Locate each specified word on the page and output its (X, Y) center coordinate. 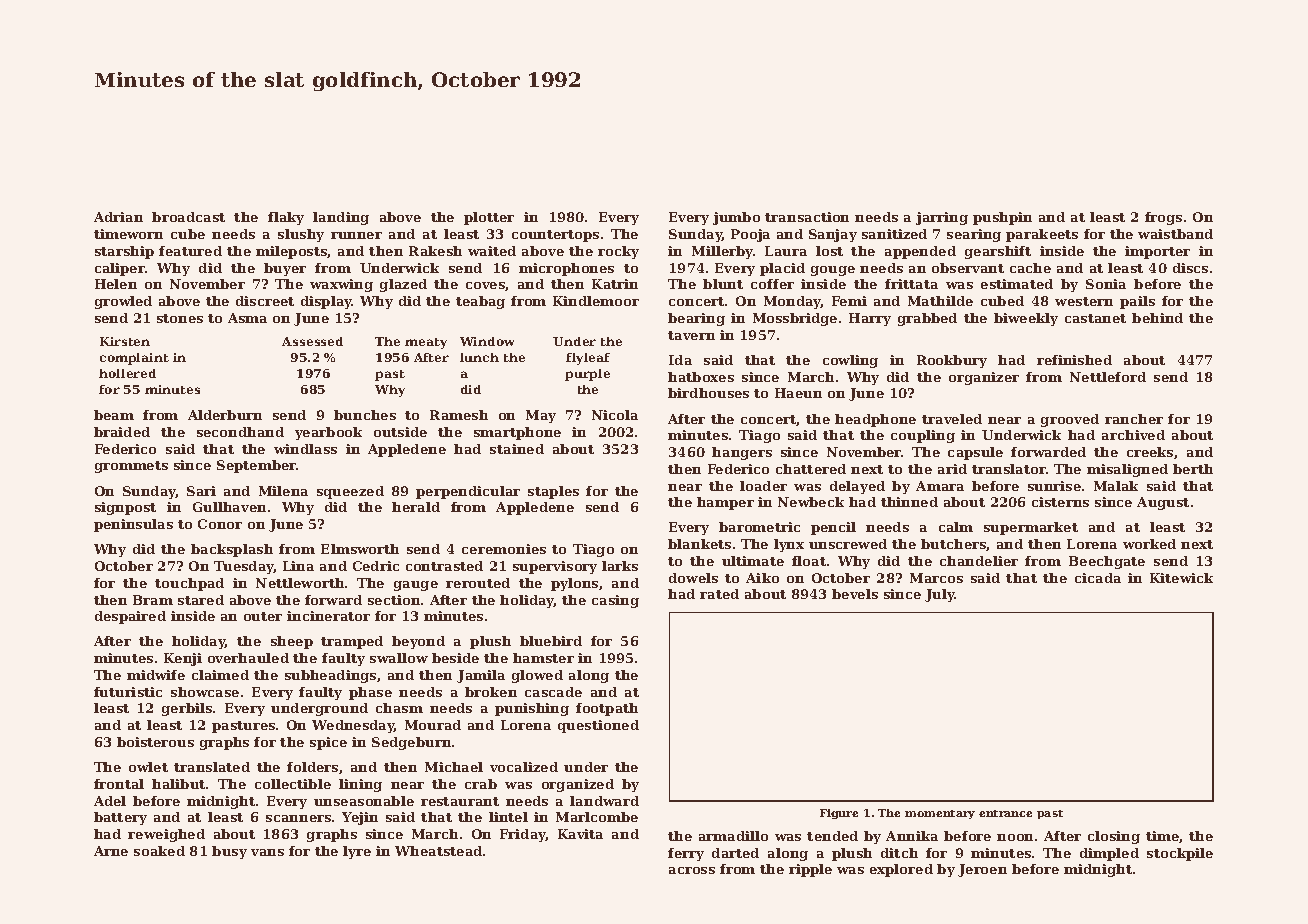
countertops (555, 236)
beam (114, 415)
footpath (607, 709)
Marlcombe (597, 817)
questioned (598, 726)
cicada (1098, 578)
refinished (1074, 360)
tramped (352, 642)
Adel (110, 801)
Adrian (118, 217)
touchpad (189, 584)
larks (620, 566)
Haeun (798, 393)
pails (1137, 302)
